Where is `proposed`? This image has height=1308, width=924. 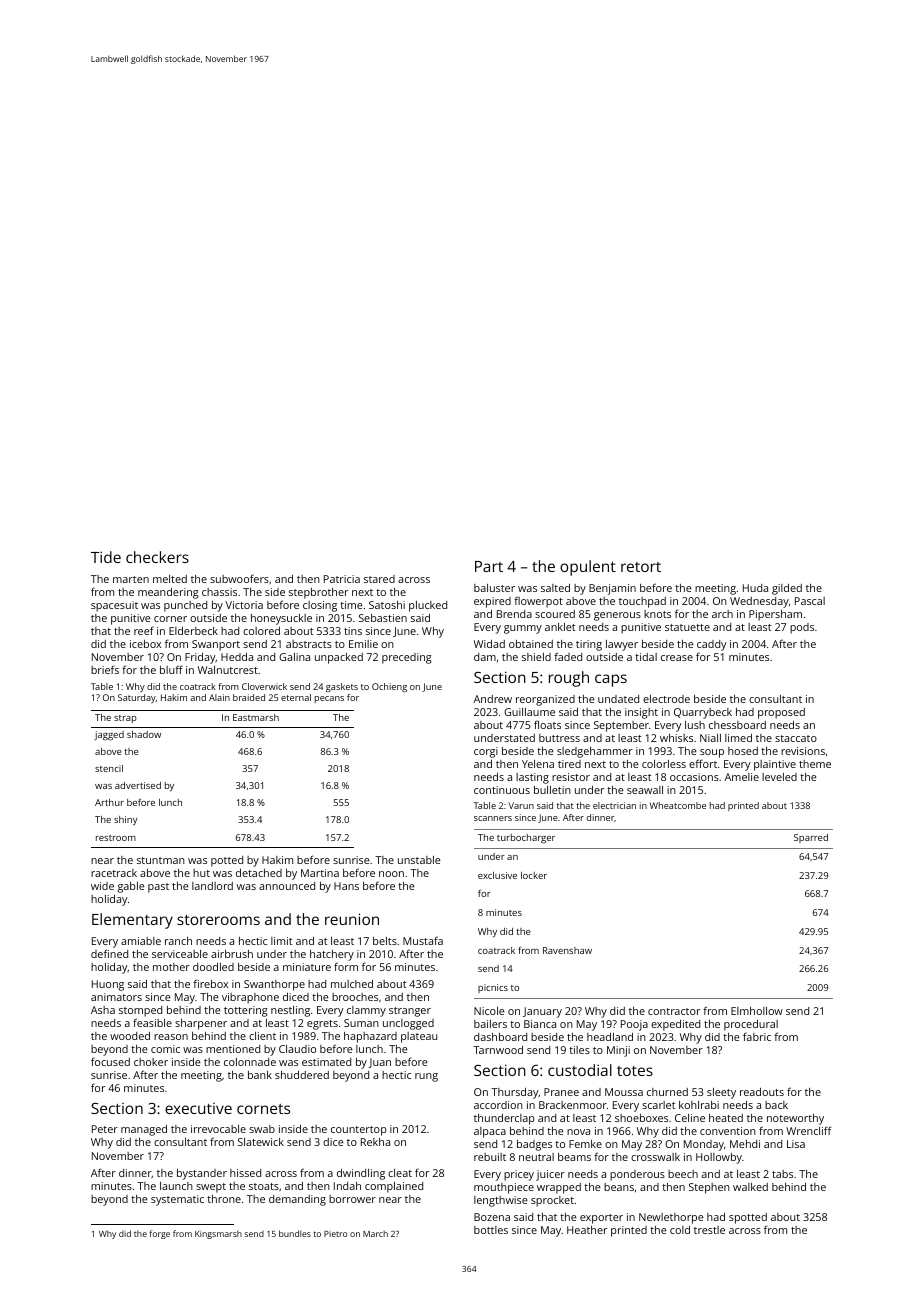 proposed is located at coordinates (781, 713).
